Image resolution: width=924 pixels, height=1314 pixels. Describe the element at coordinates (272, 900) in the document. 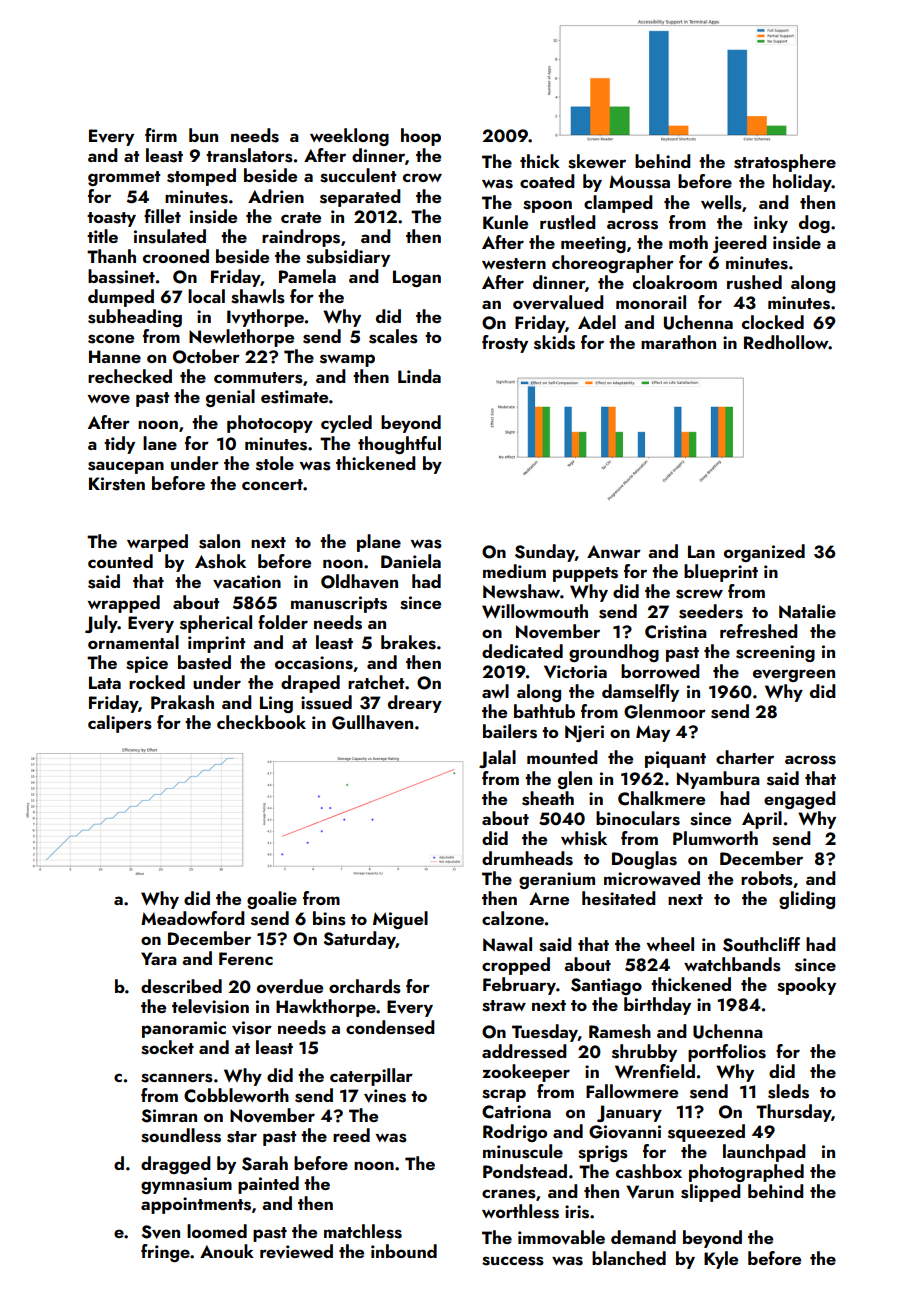

I see `goalie` at that location.
